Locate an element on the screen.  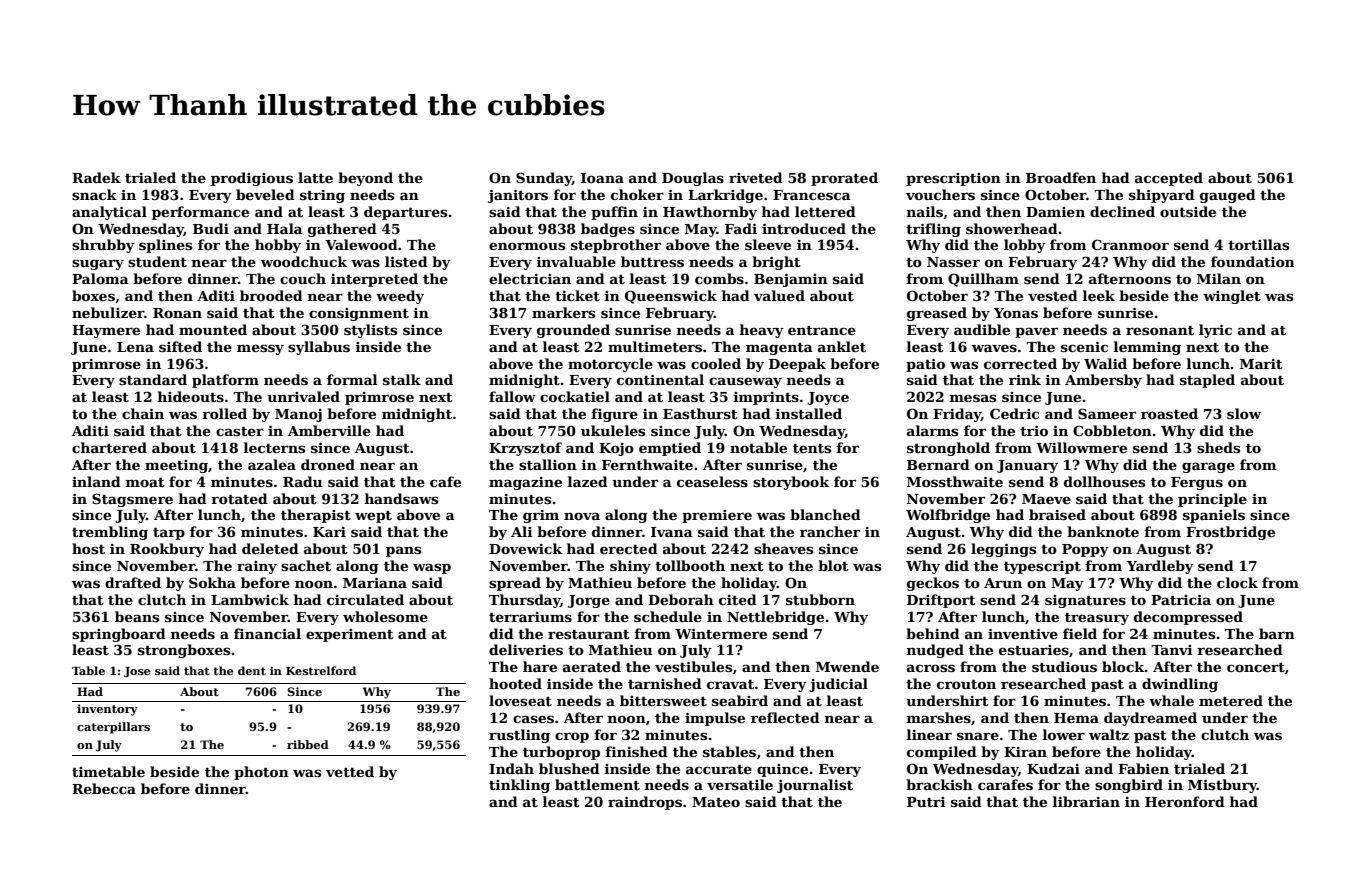
winglet is located at coordinates (1232, 297).
